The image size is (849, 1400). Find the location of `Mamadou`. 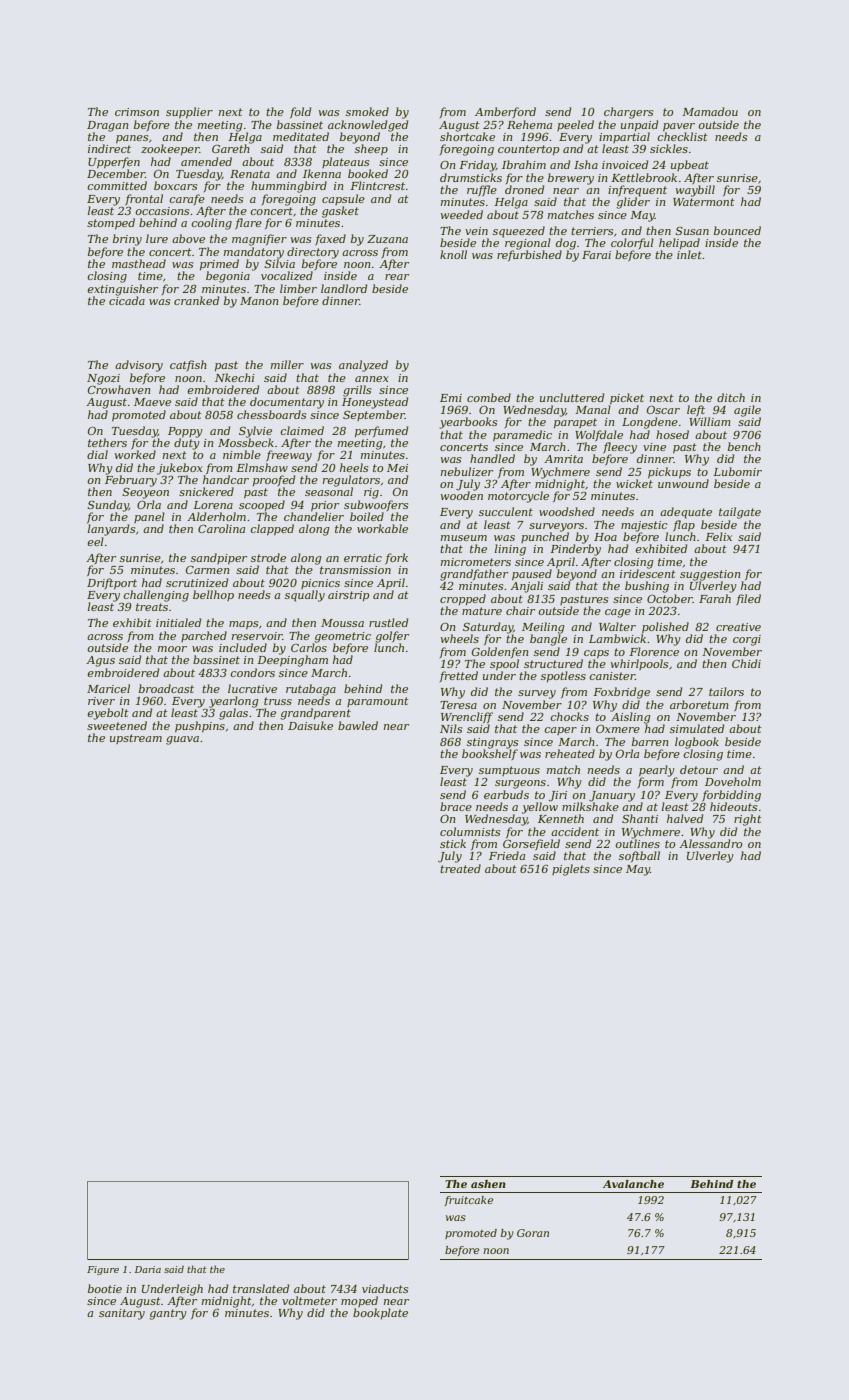

Mamadou is located at coordinates (710, 111).
